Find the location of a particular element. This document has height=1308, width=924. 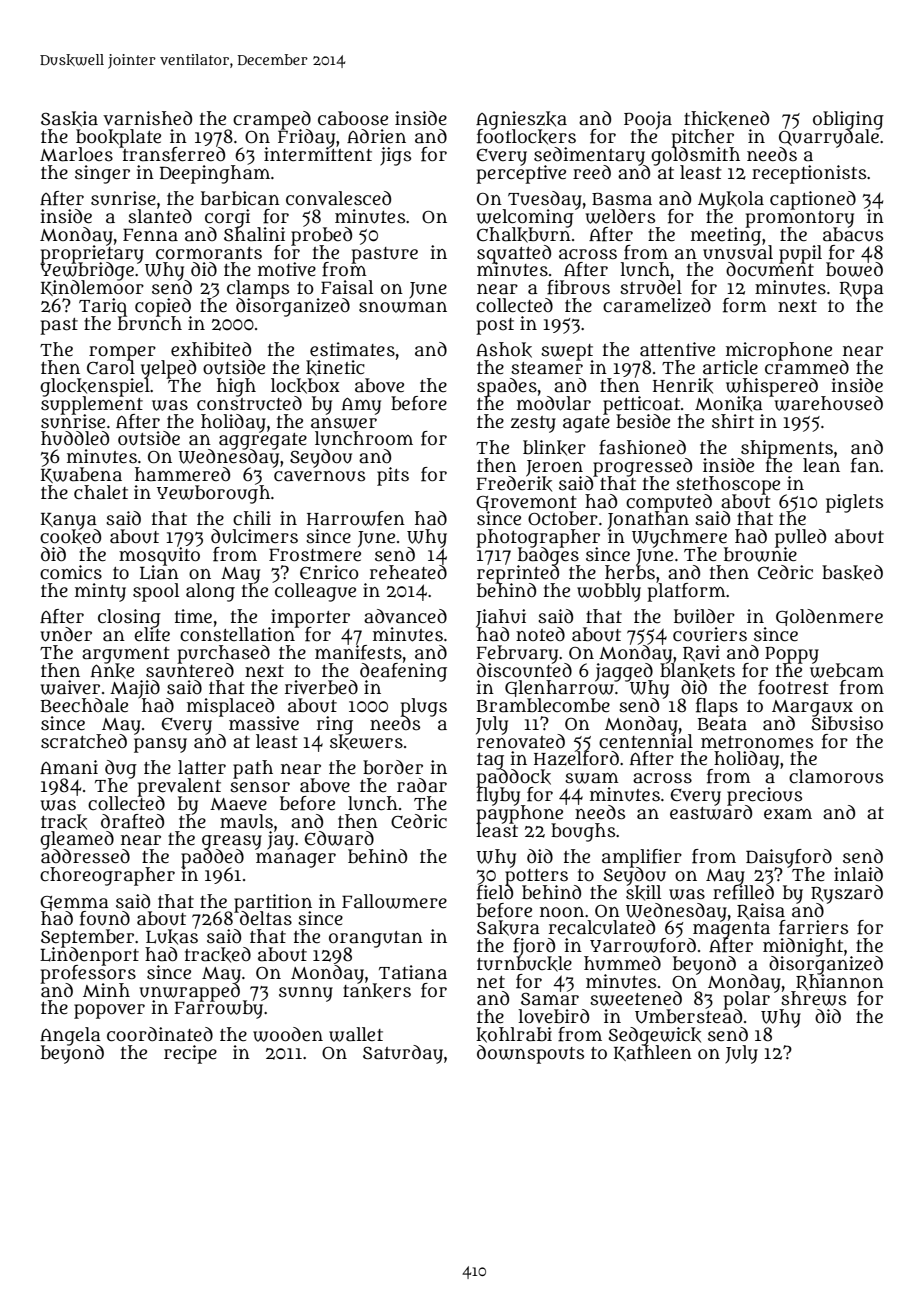

recipe is located at coordinates (190, 1054).
